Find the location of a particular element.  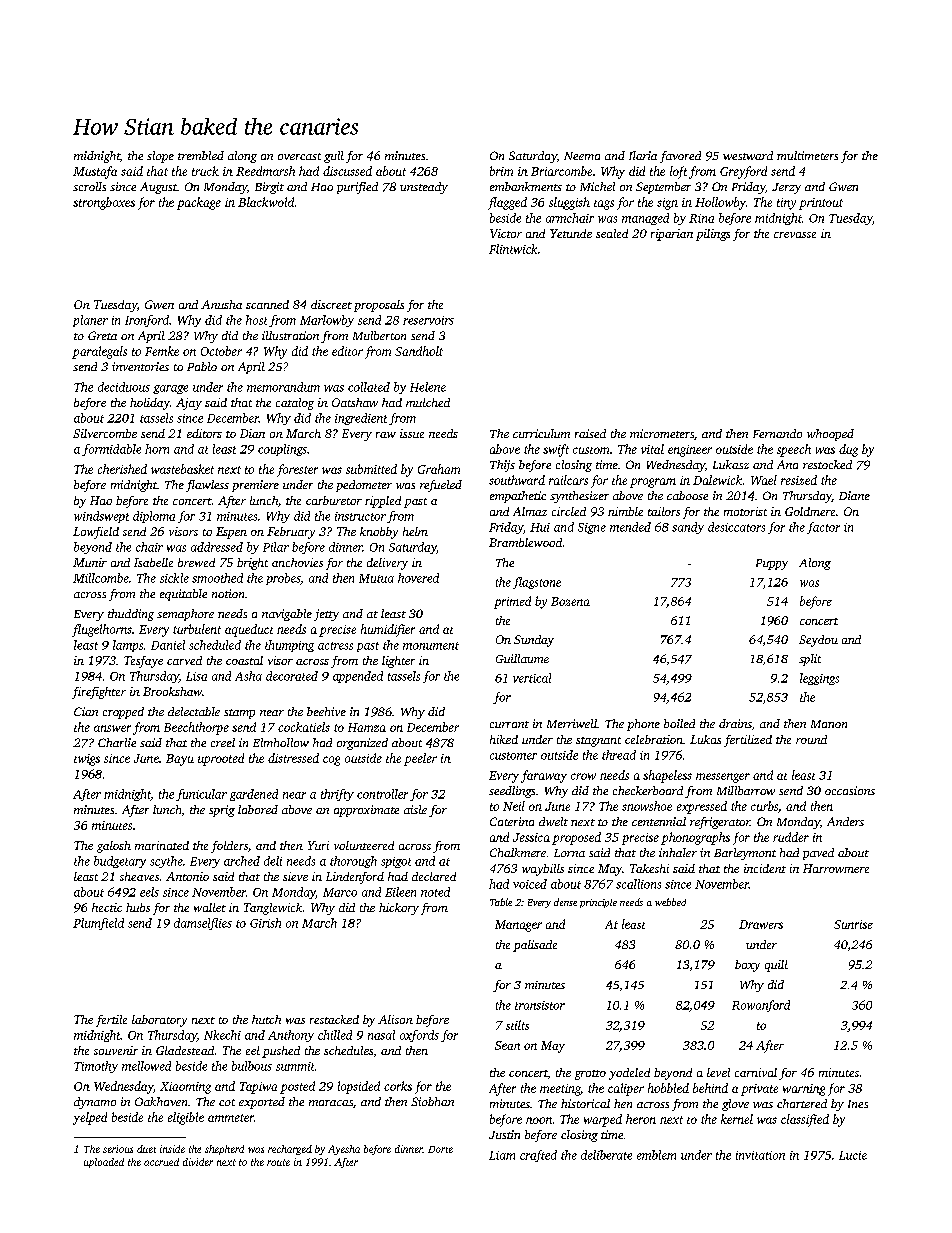

Mustafa is located at coordinates (95, 172).
